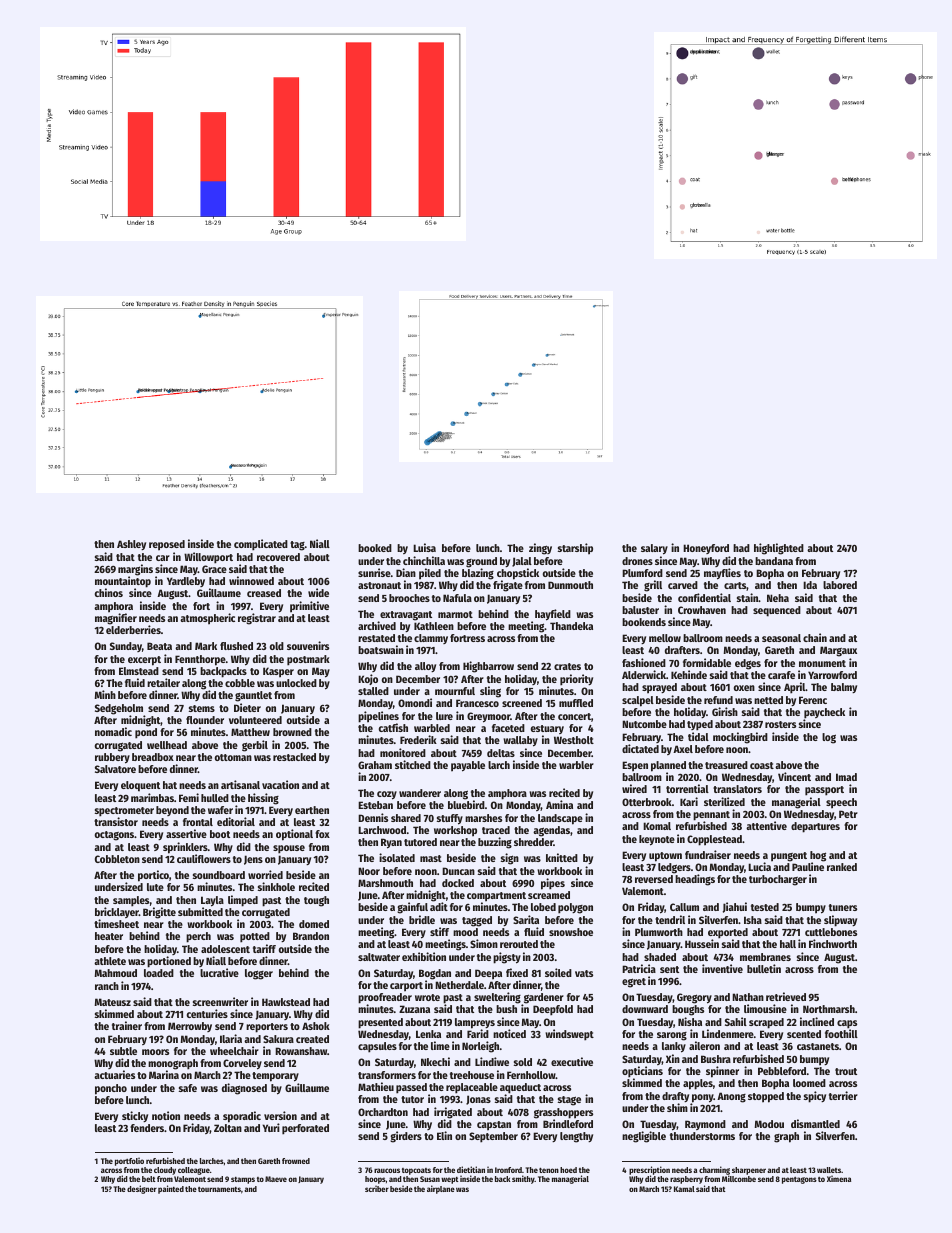 This page has height=1233, width=952. Describe the element at coordinates (413, 764) in the page. I see `stitched` at that location.
